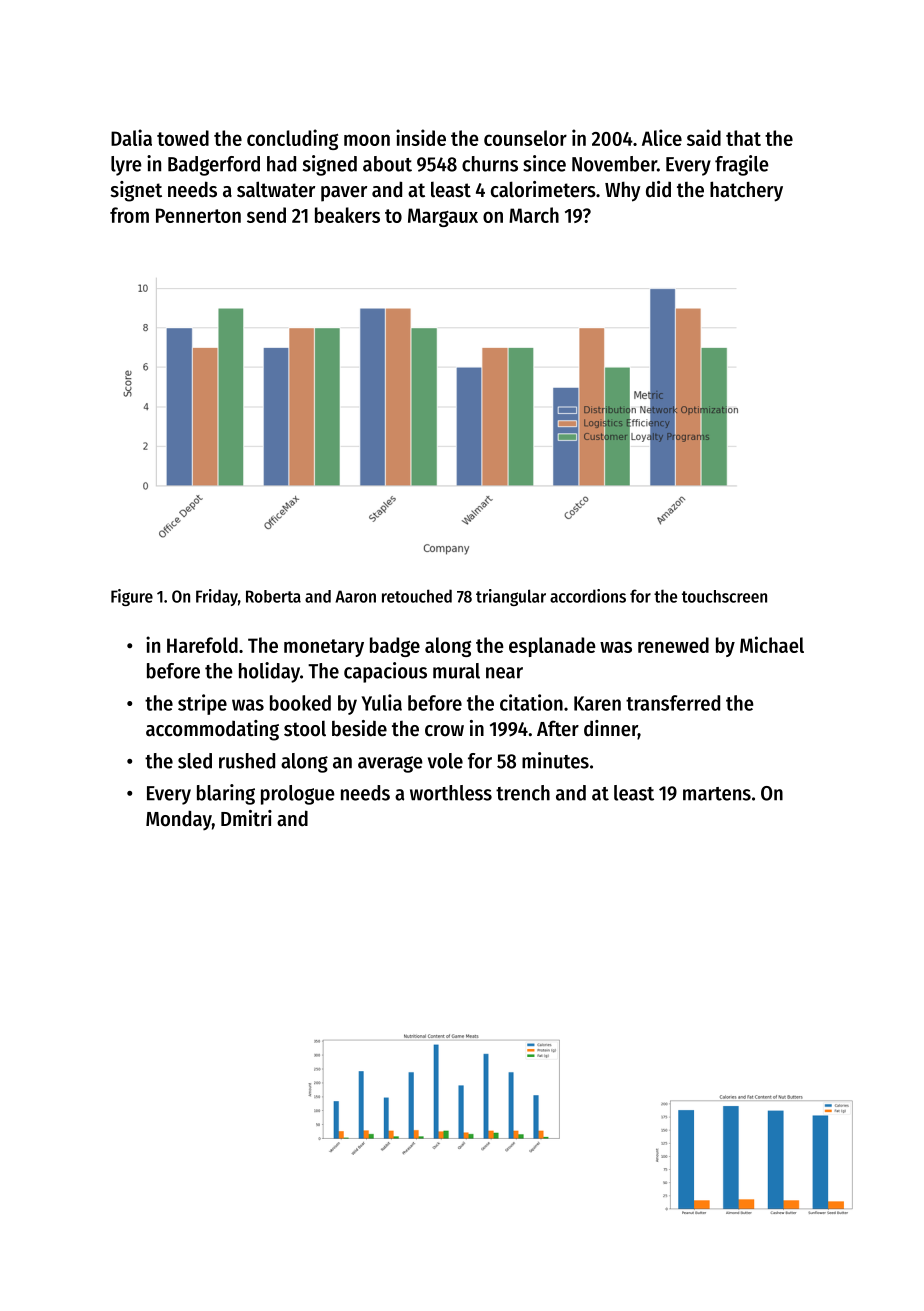 This page has width=924, height=1311. What do you see at coordinates (746, 191) in the page?
I see `hatchery` at bounding box center [746, 191].
